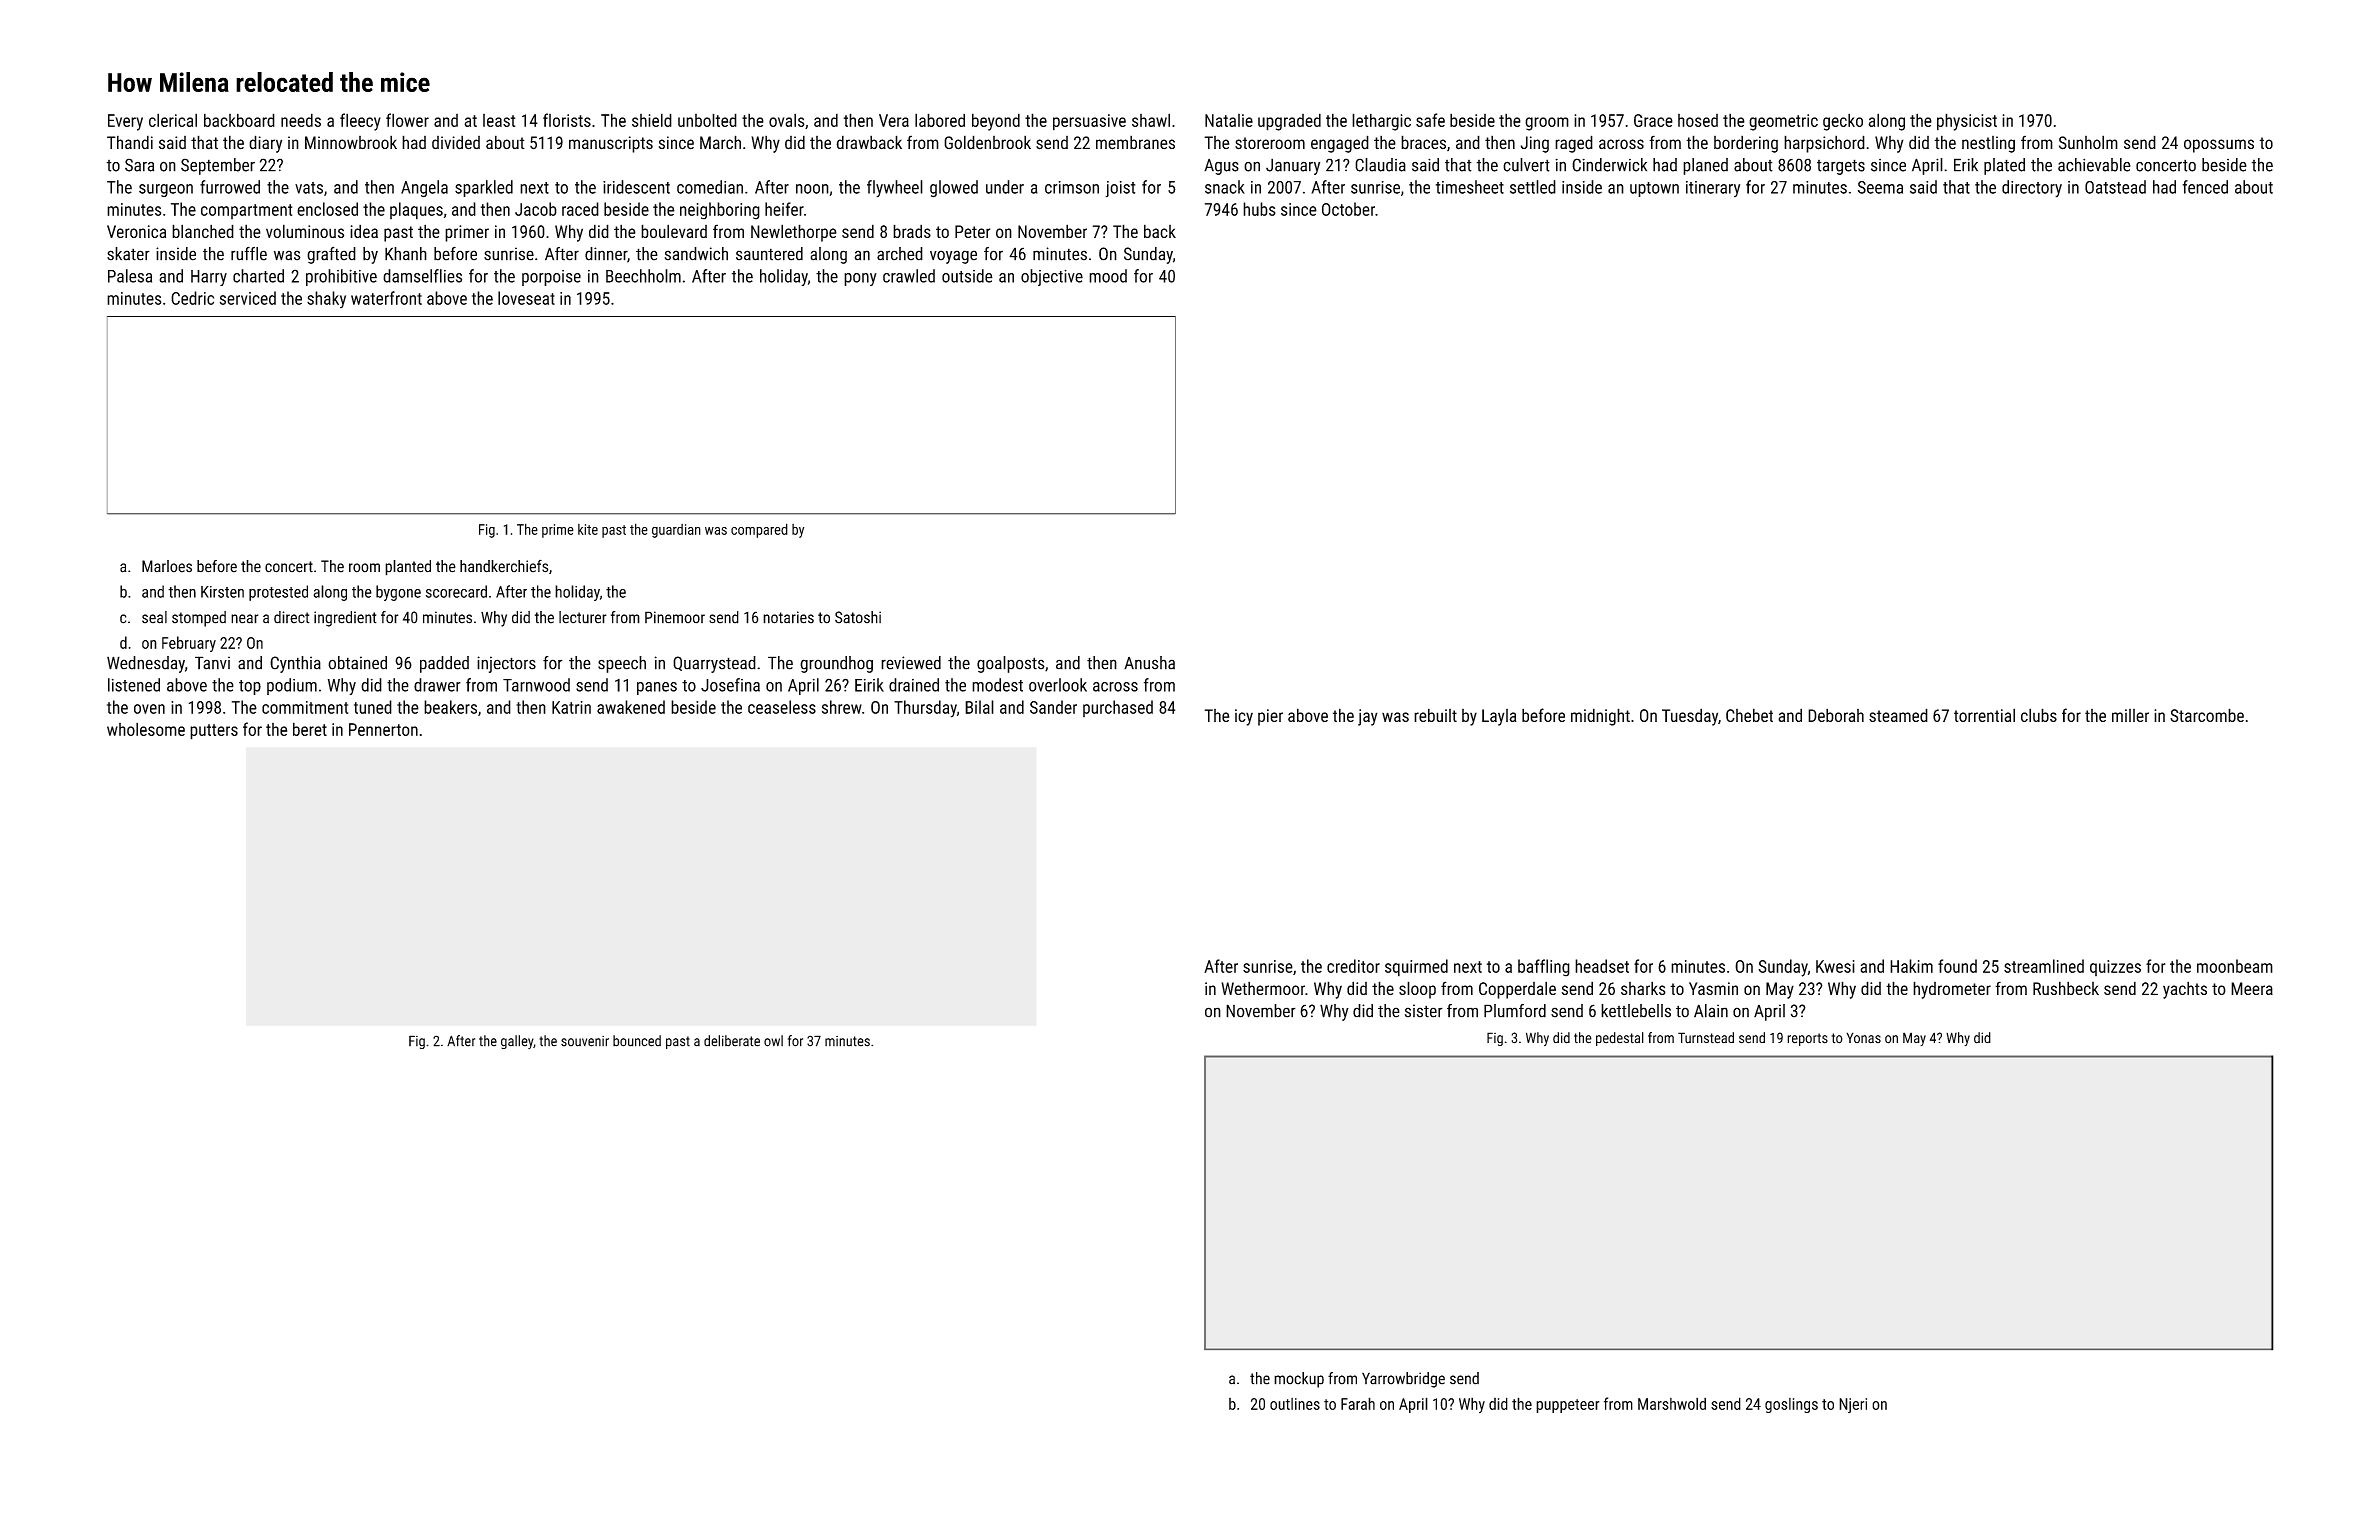  I want to click on mockup, so click(1299, 1380).
